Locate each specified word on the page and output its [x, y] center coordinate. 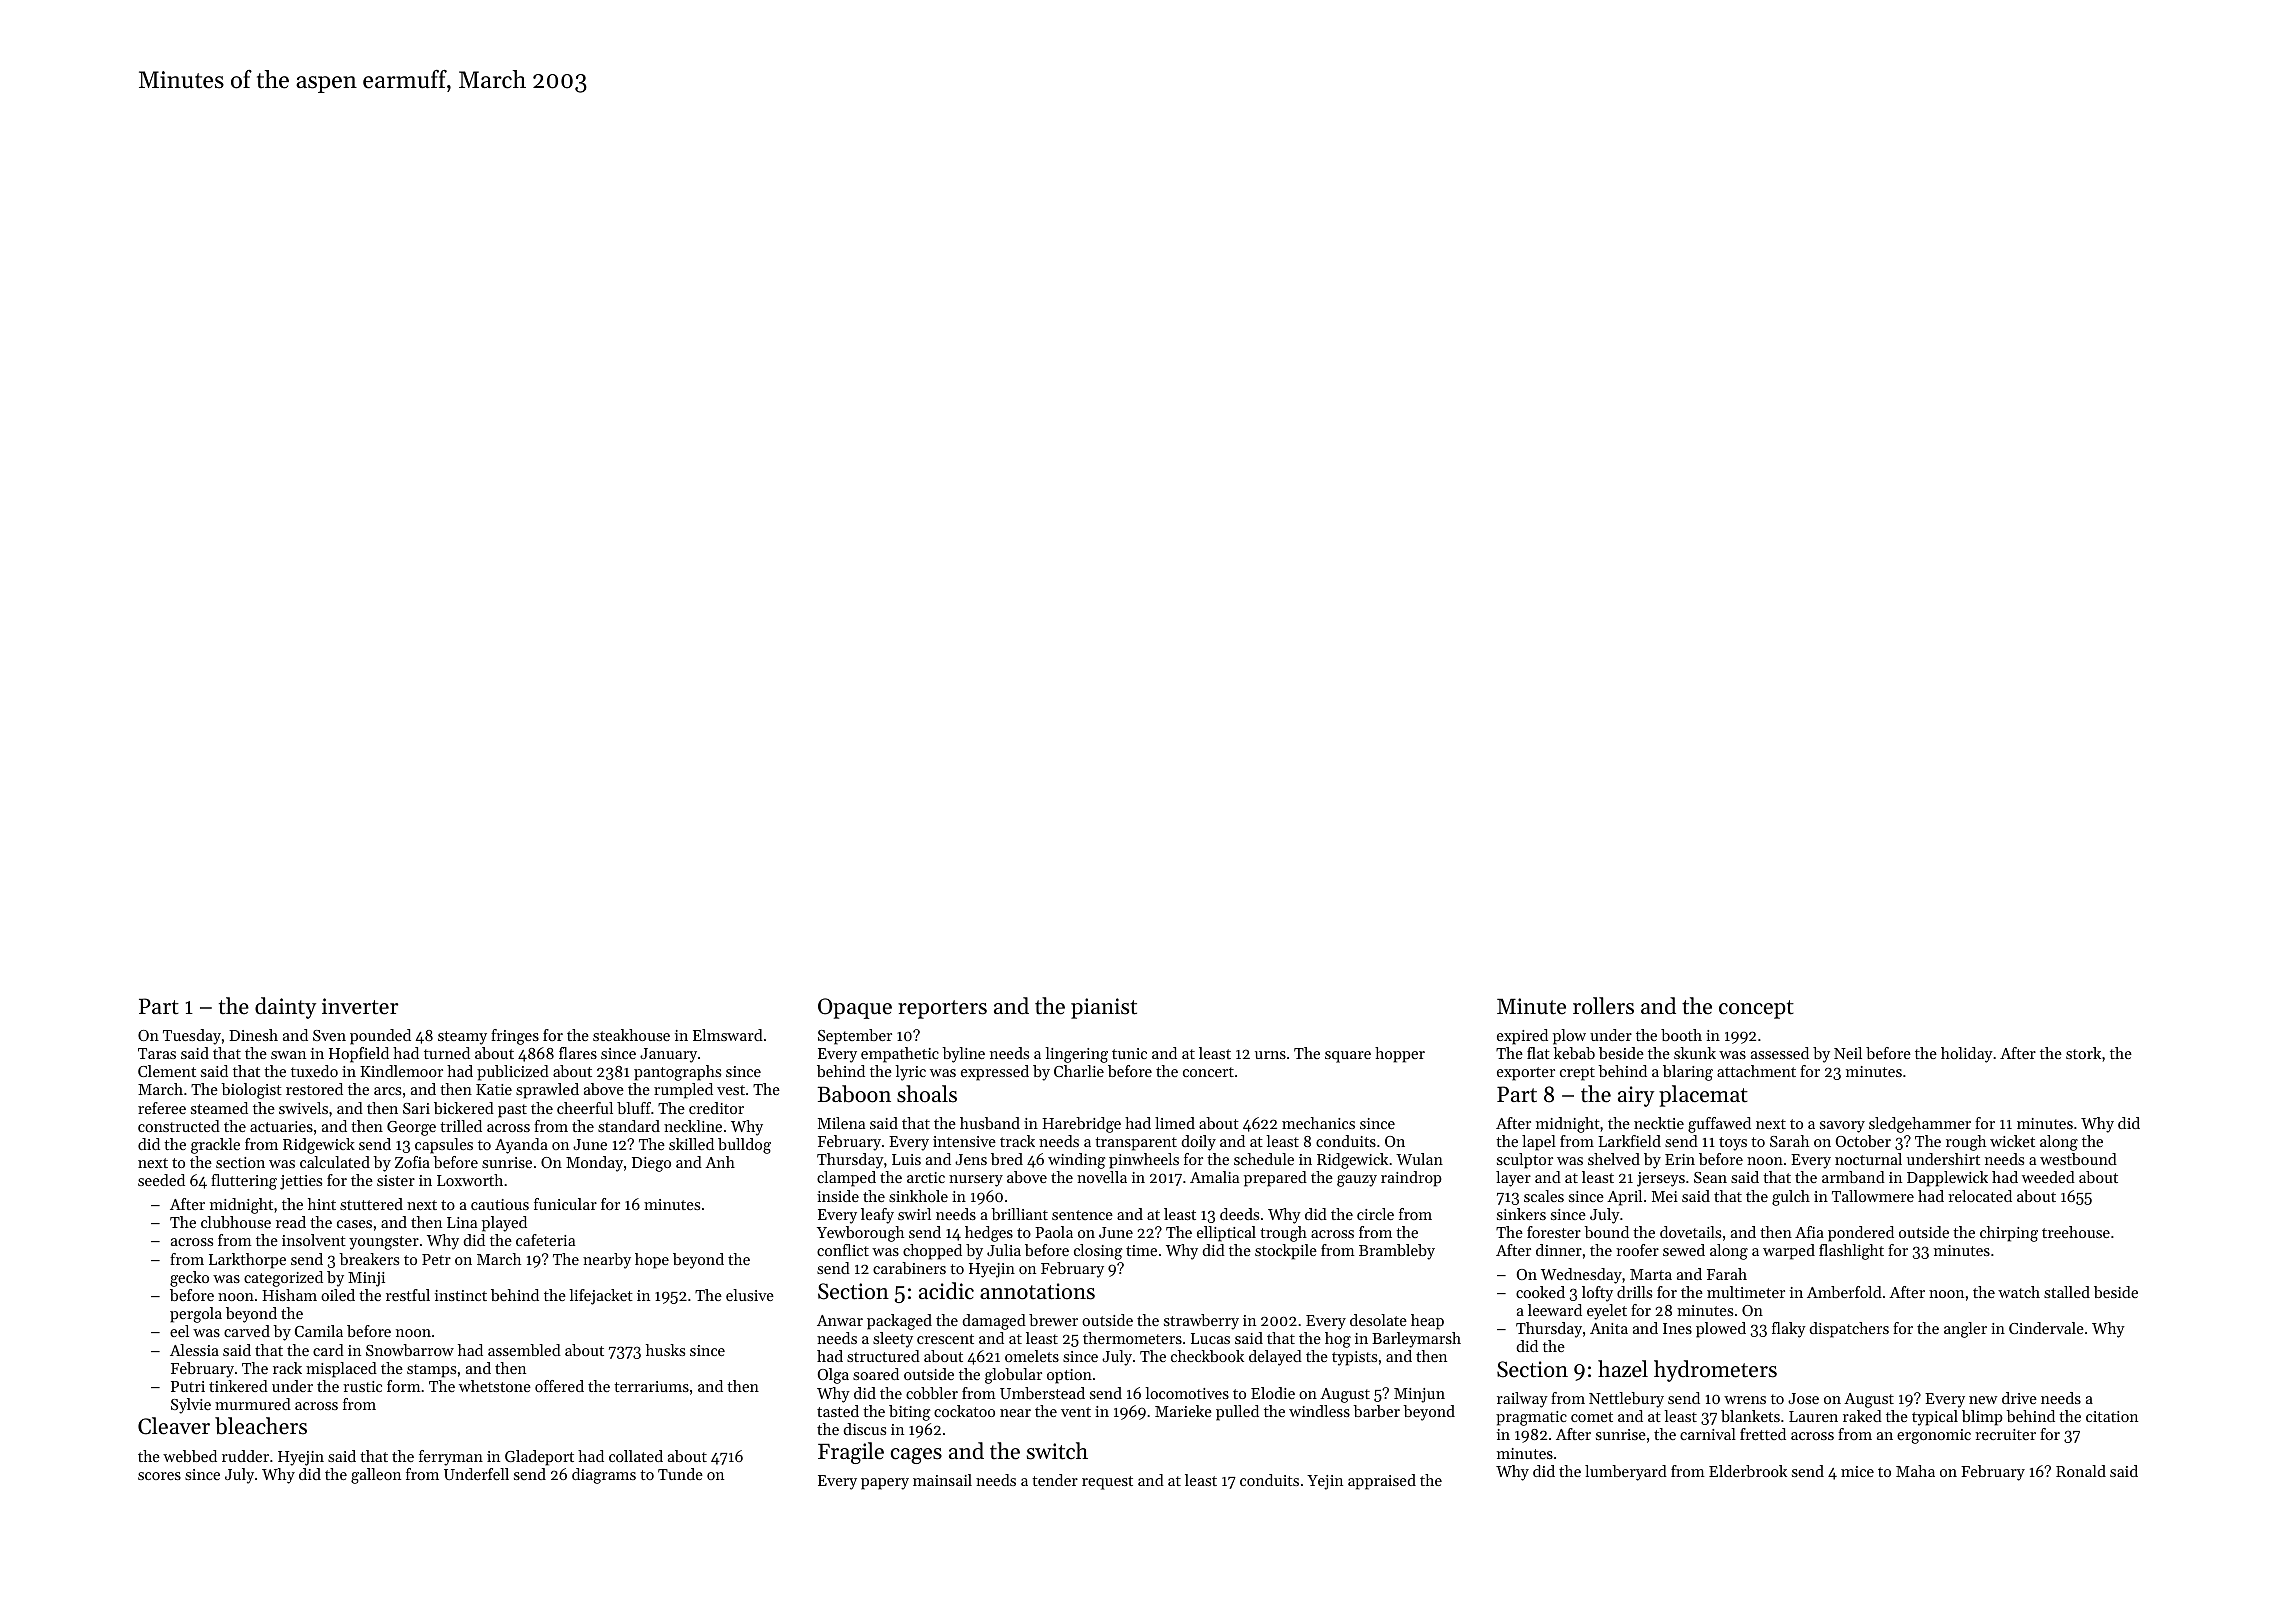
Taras [157, 1053]
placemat [1703, 1096]
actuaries [281, 1126]
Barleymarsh [1416, 1340]
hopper [1400, 1055]
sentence [1082, 1215]
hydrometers [1715, 1371]
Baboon [854, 1094]
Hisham [289, 1295]
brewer [1053, 1320]
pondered [1861, 1234]
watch [2019, 1292]
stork [2083, 1053]
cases [354, 1224]
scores [159, 1476]
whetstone [495, 1386]
